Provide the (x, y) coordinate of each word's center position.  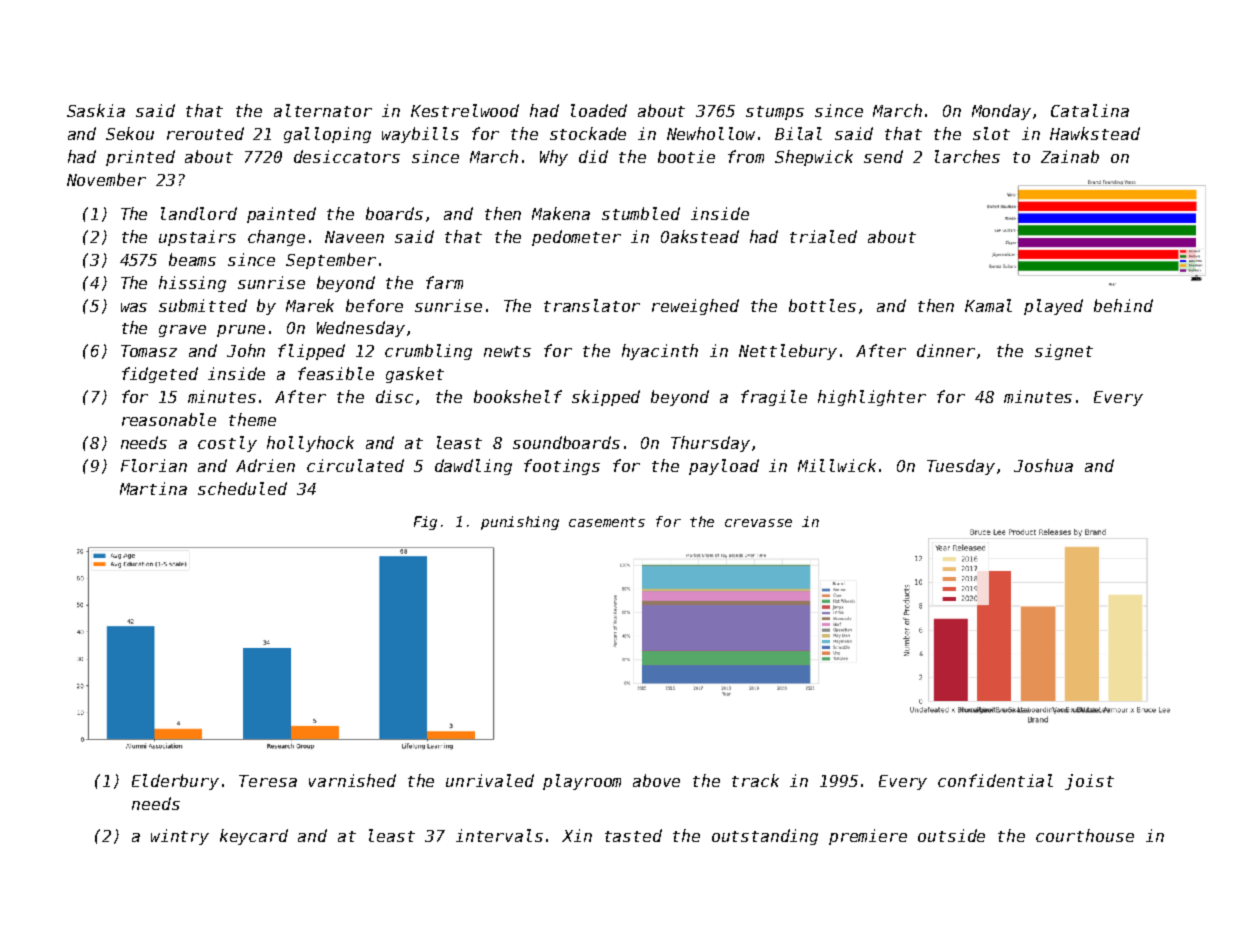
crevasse (758, 523)
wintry (180, 837)
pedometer (576, 238)
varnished (352, 780)
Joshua (1043, 465)
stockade (588, 133)
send (883, 156)
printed (140, 158)
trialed (823, 236)
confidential (995, 780)
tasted (633, 835)
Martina (153, 488)
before (374, 305)
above (656, 780)
